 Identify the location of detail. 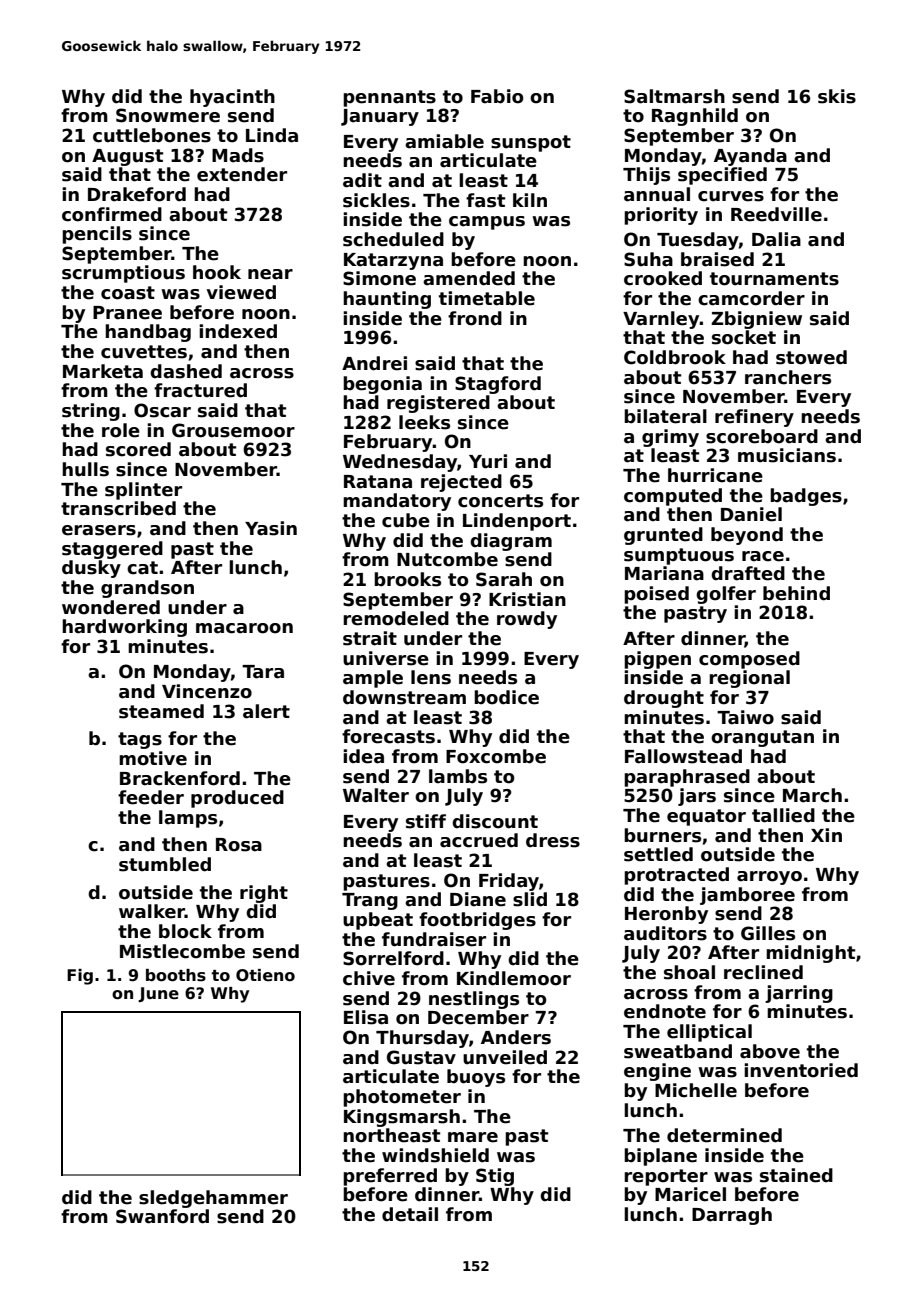
(410, 1214).
